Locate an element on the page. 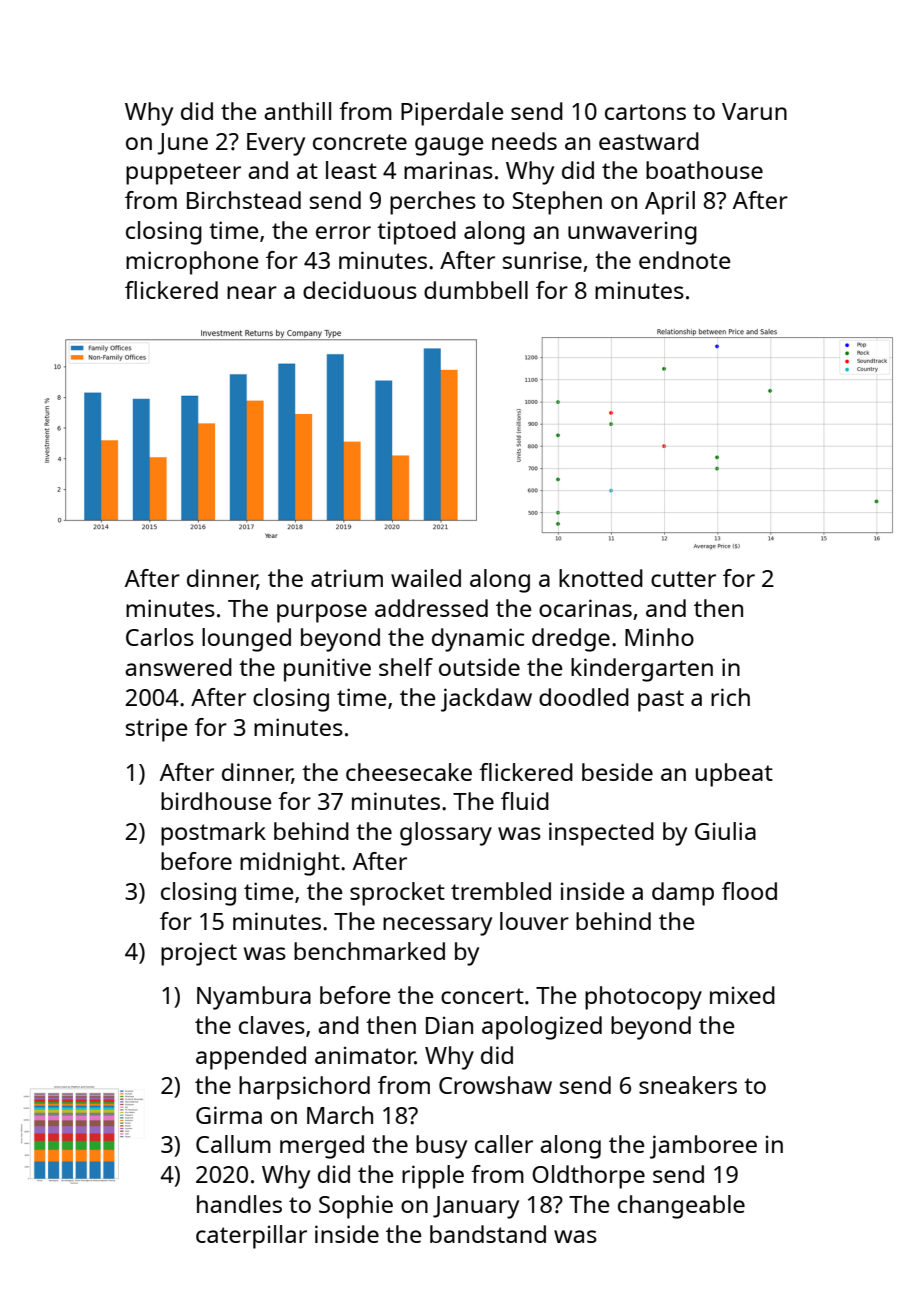  mixed is located at coordinates (742, 995).
